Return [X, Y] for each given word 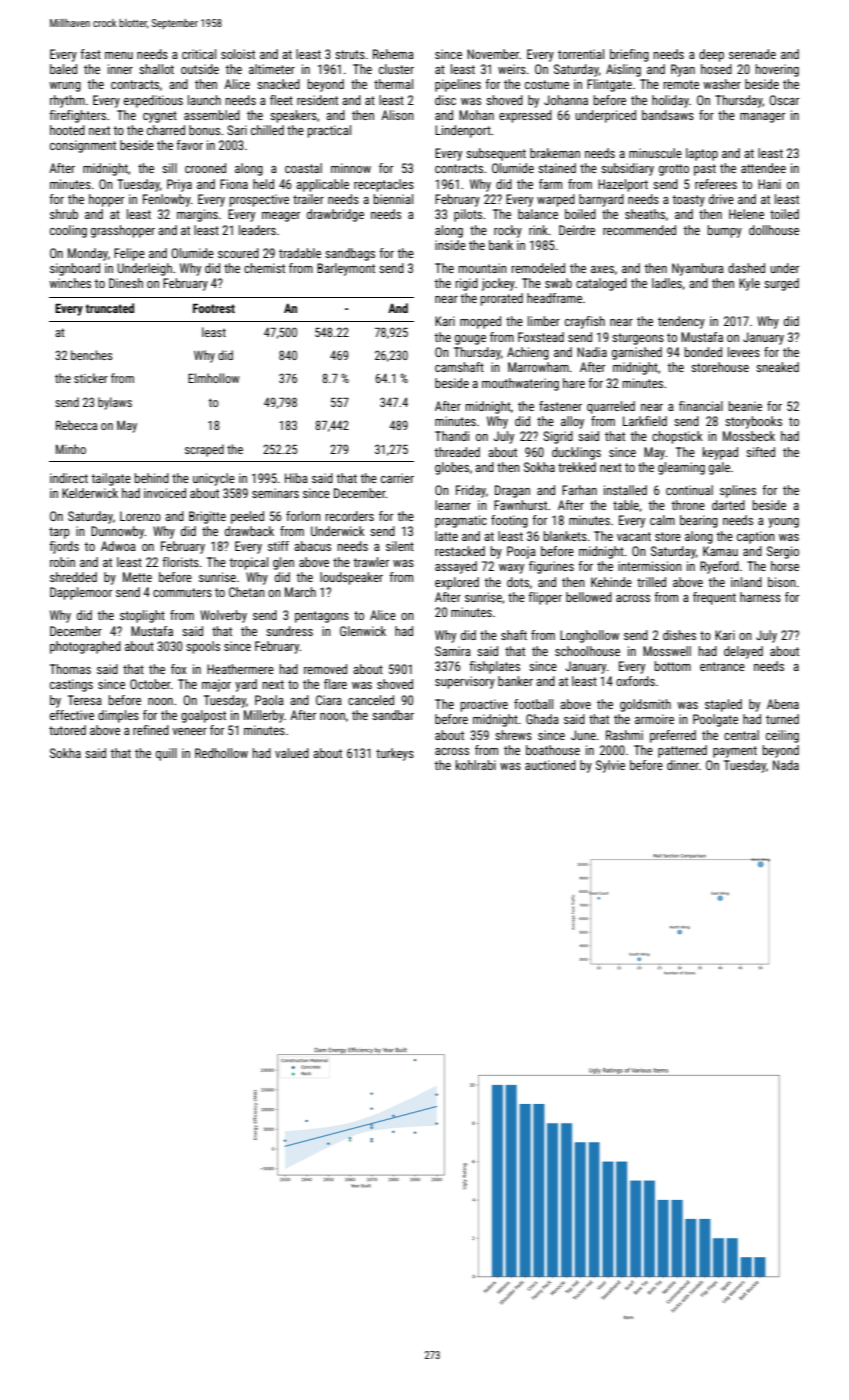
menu [119, 55]
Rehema [393, 54]
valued [292, 753]
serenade [752, 54]
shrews [513, 735]
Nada [786, 765]
